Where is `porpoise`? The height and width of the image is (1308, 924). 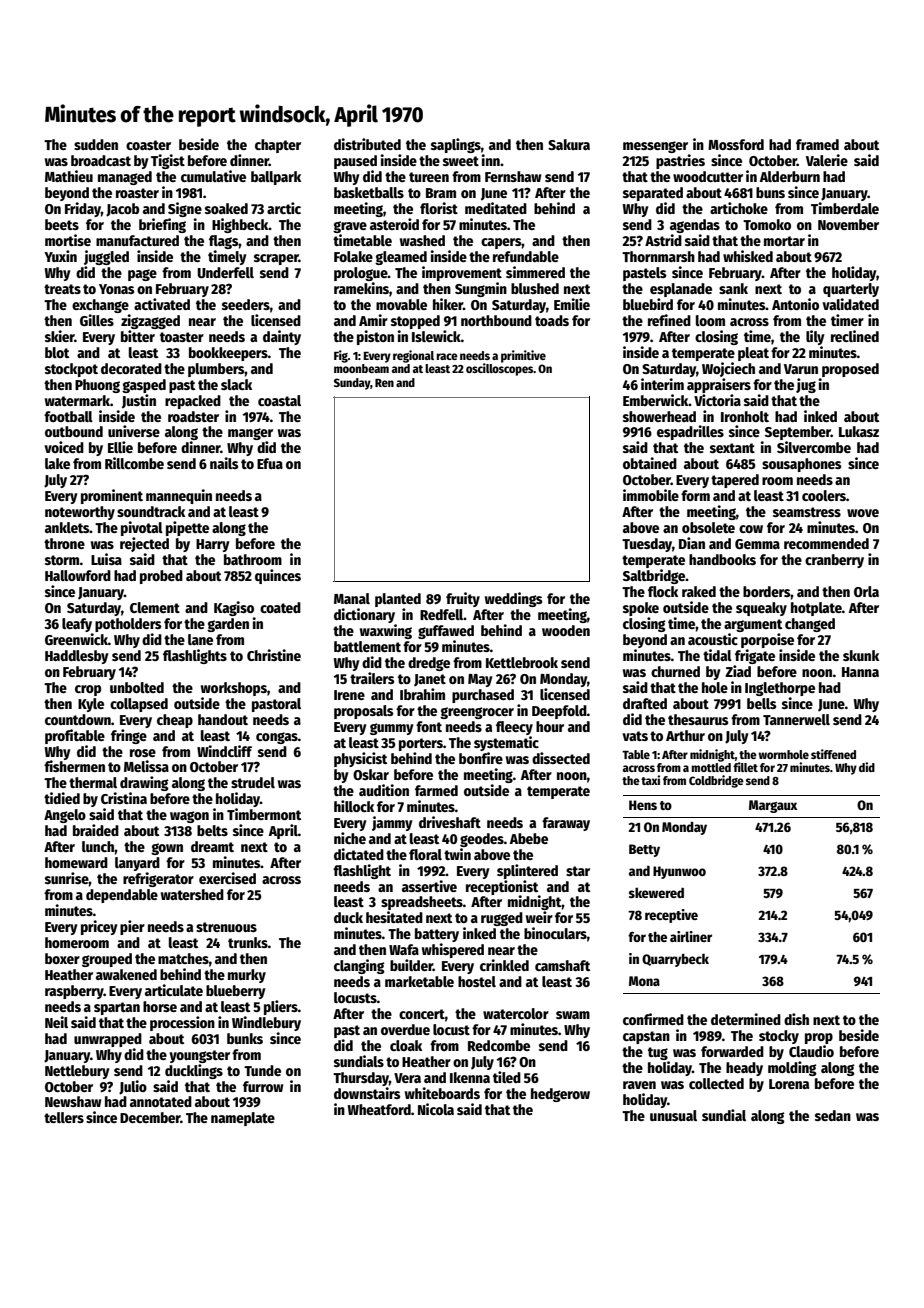 porpoise is located at coordinates (767, 640).
